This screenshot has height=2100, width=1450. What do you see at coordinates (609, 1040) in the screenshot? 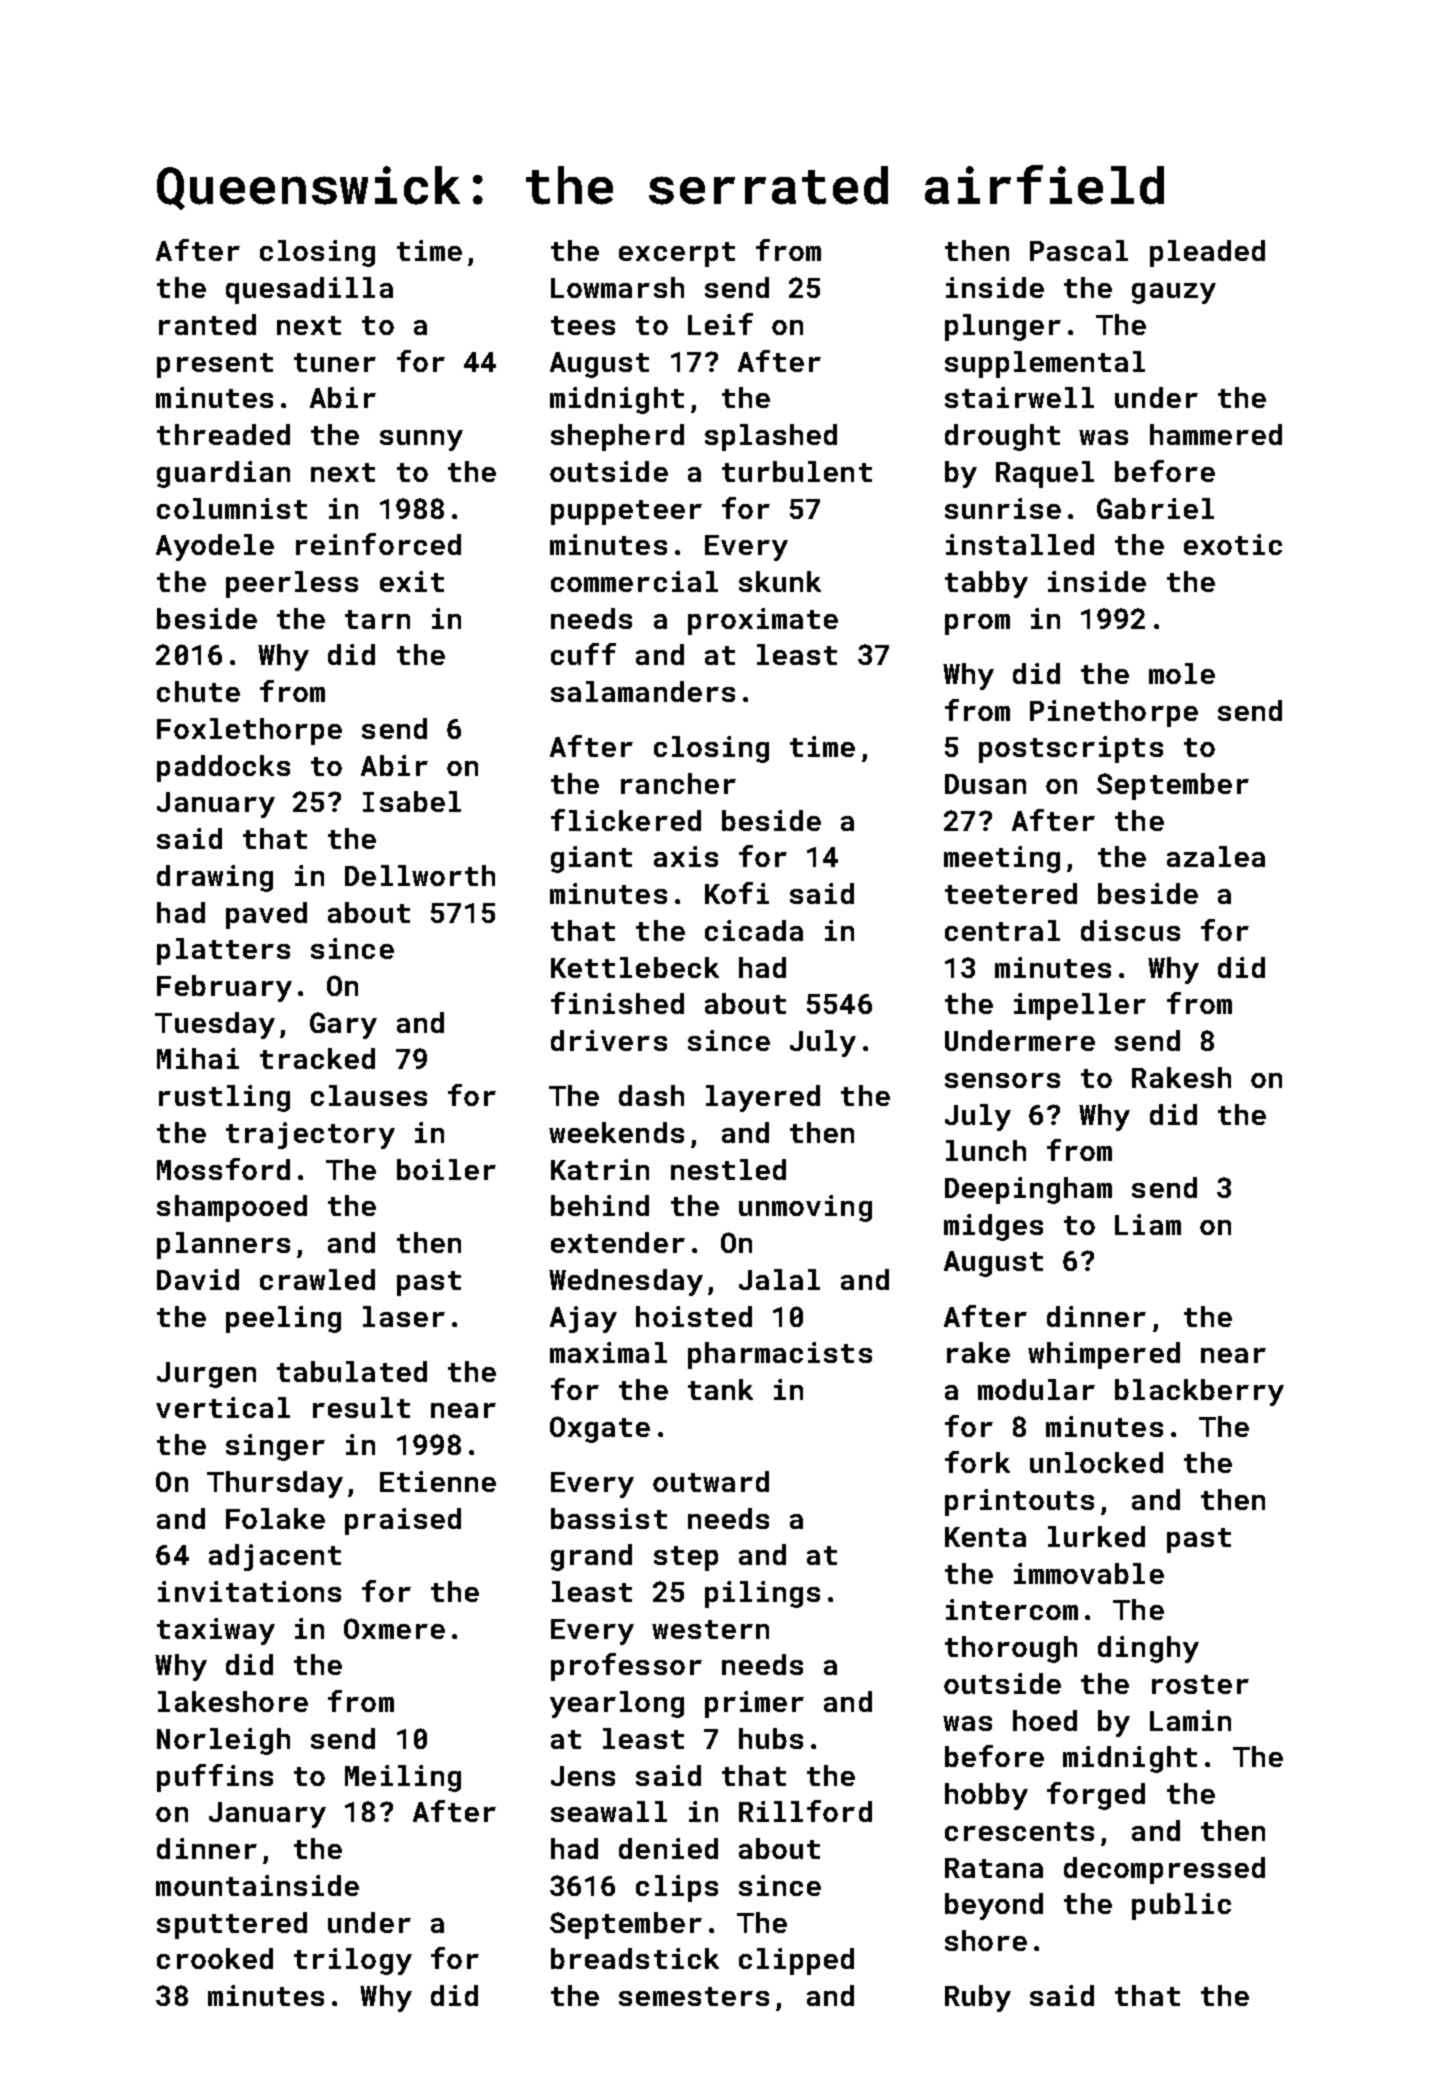
I see `drivers` at bounding box center [609, 1040].
